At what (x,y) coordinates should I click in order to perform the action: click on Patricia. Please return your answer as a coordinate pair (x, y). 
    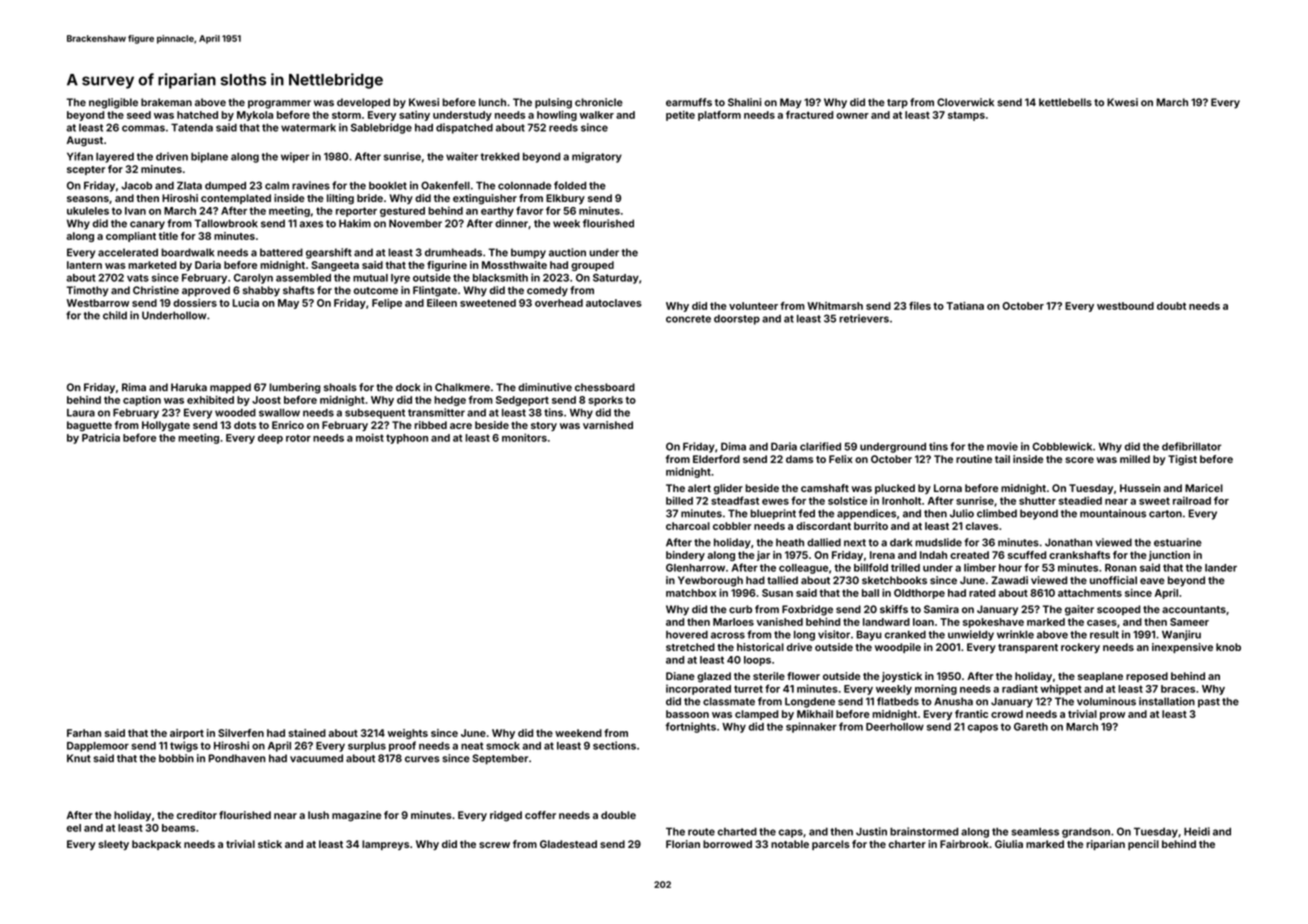
    Looking at the image, I should click on (101, 437).
